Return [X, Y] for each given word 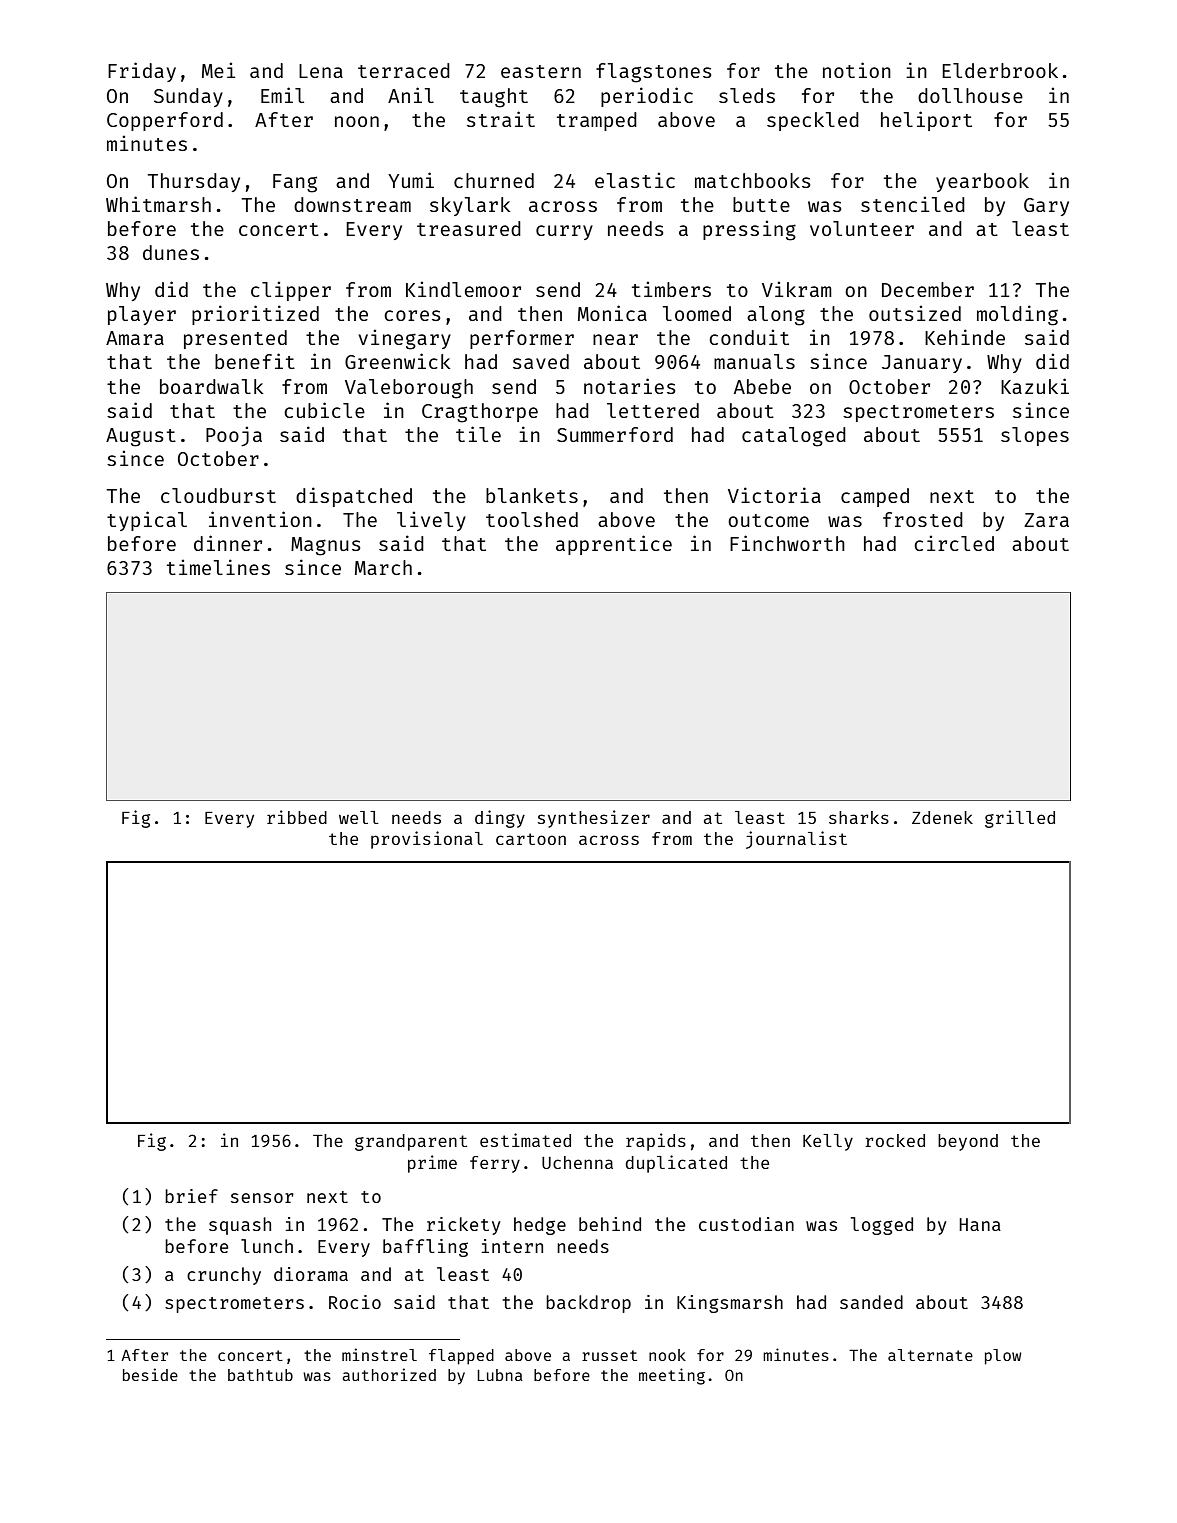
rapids [656, 1142]
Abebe [762, 386]
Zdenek [942, 817]
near [615, 339]
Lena [321, 71]
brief [191, 1196]
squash [240, 1226]
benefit [255, 361]
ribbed [297, 817]
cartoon [531, 839]
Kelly [828, 1142]
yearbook [982, 182]
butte [761, 204]
